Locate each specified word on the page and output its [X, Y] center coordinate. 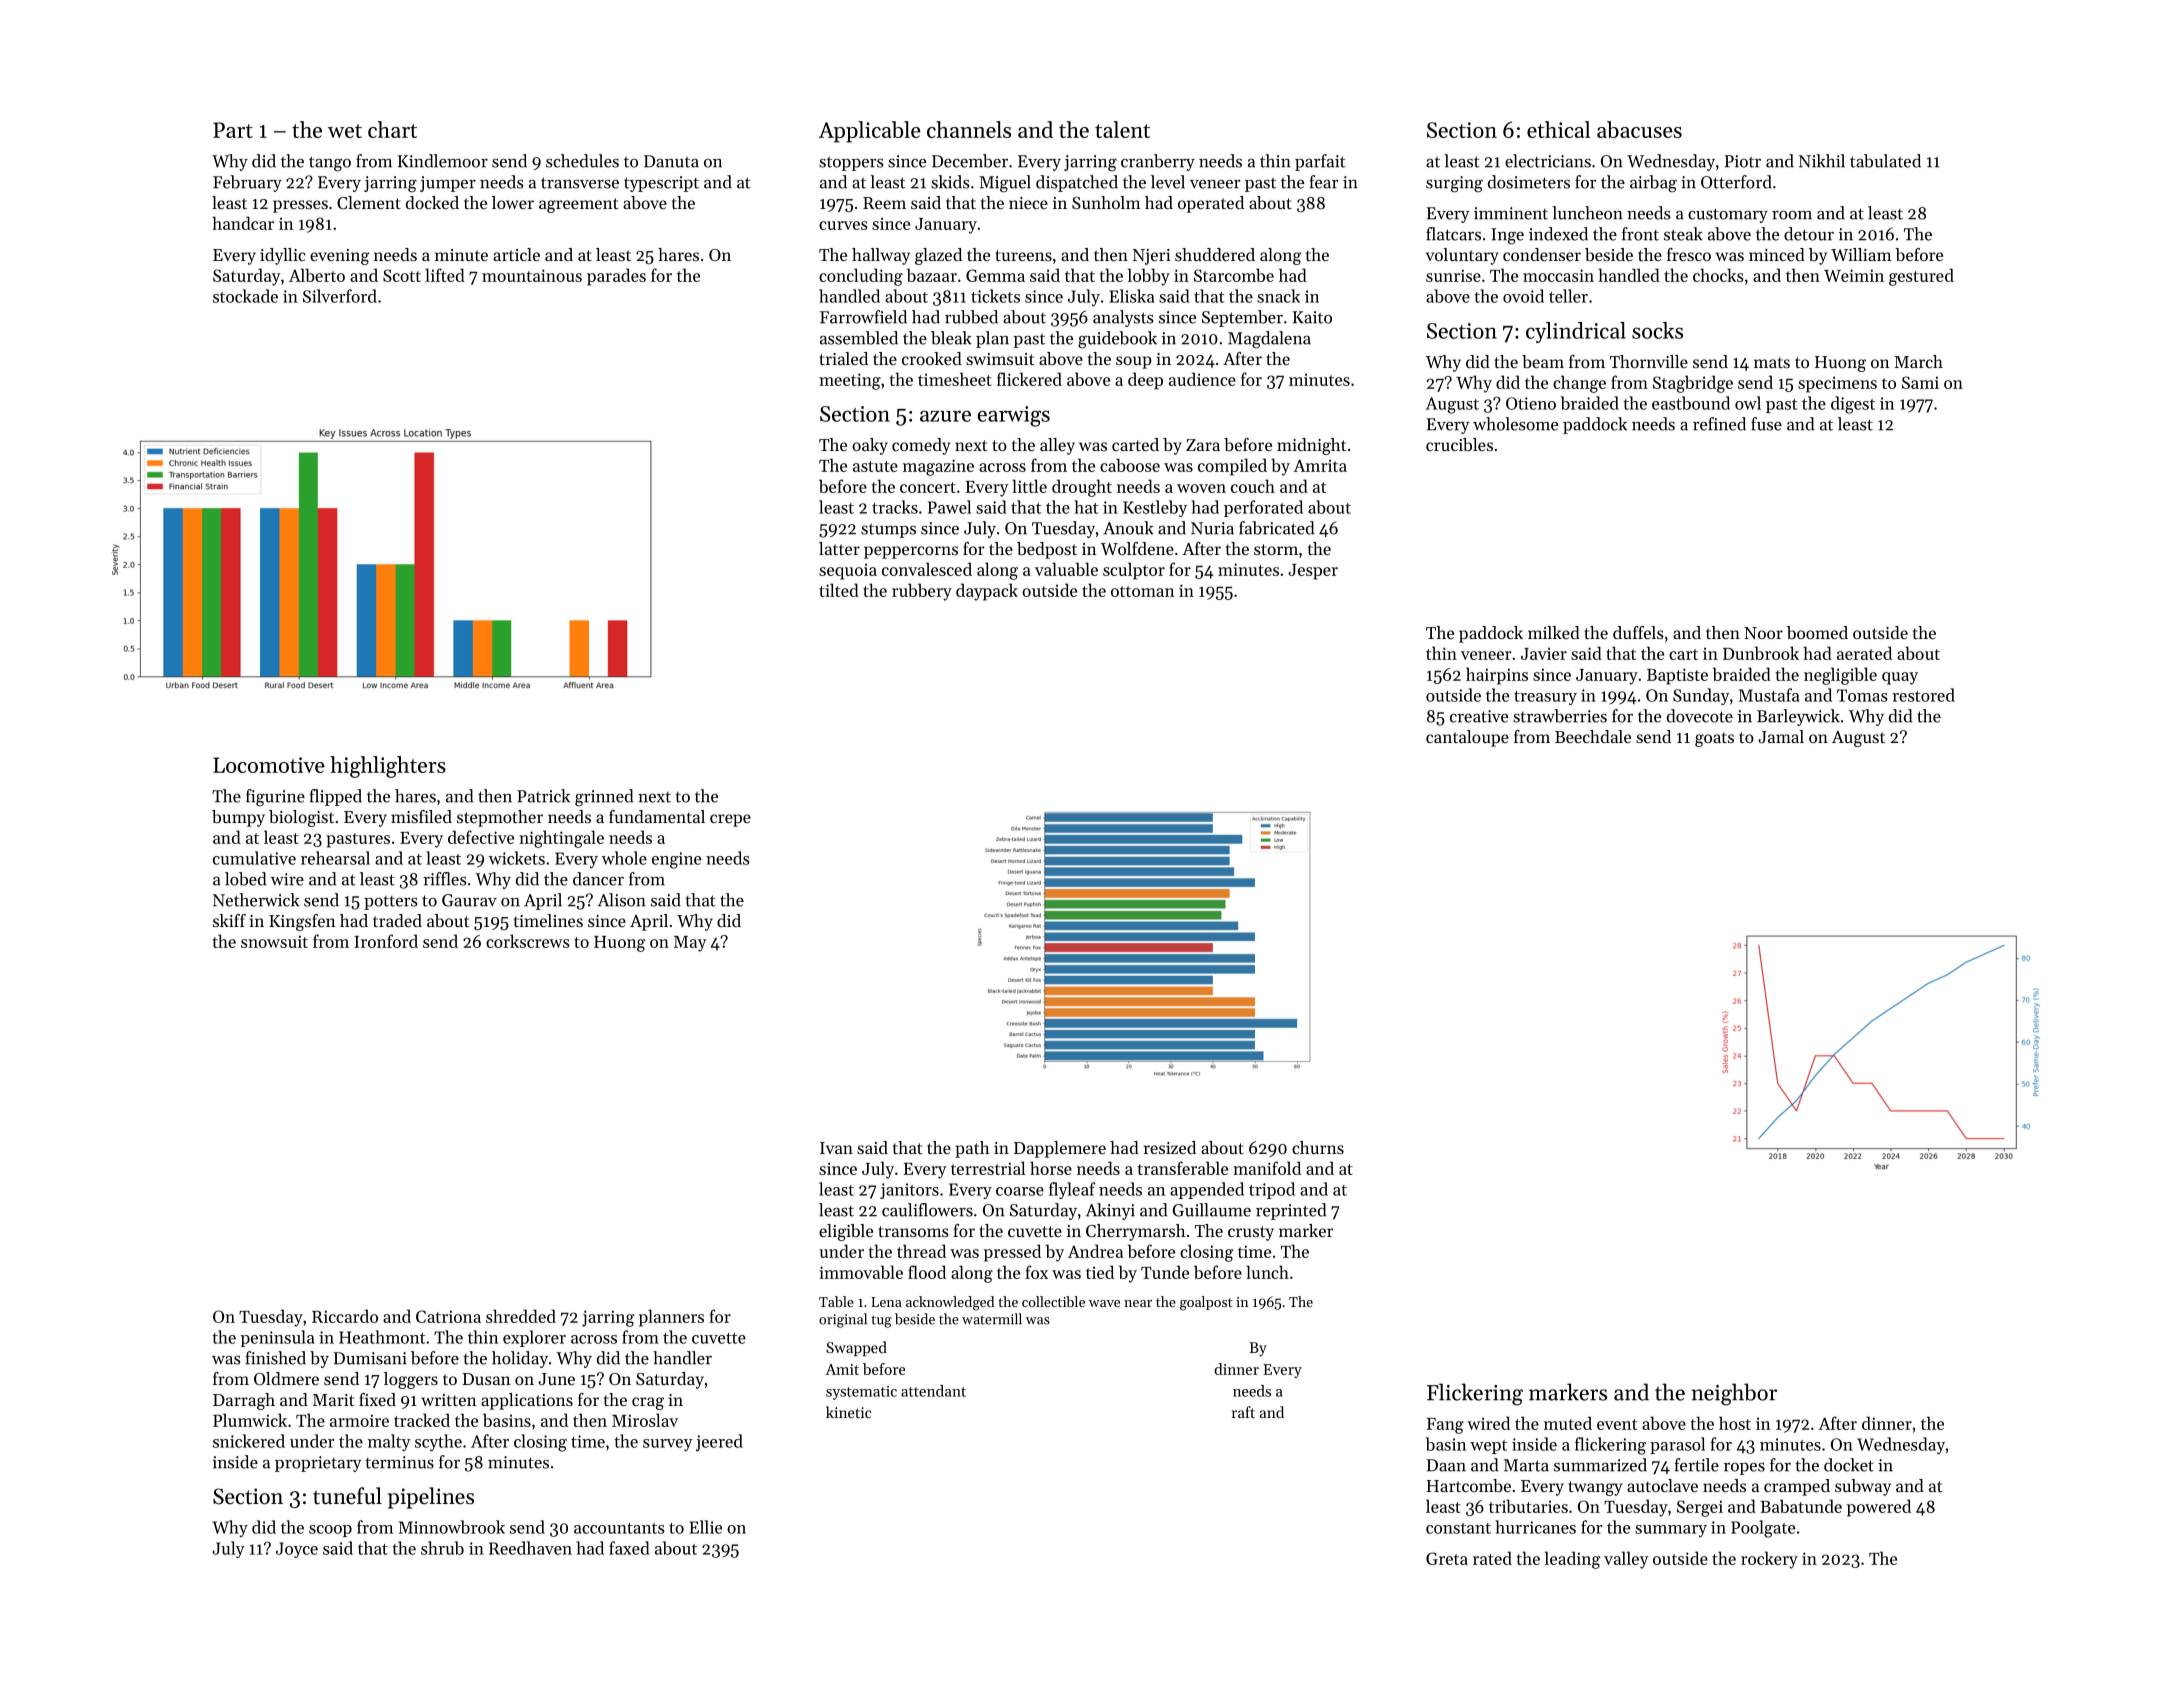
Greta [1447, 1558]
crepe [730, 820]
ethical [1558, 129]
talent [1122, 129]
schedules [582, 161]
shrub [442, 1548]
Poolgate [1763, 1529]
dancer [598, 879]
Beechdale [1593, 736]
